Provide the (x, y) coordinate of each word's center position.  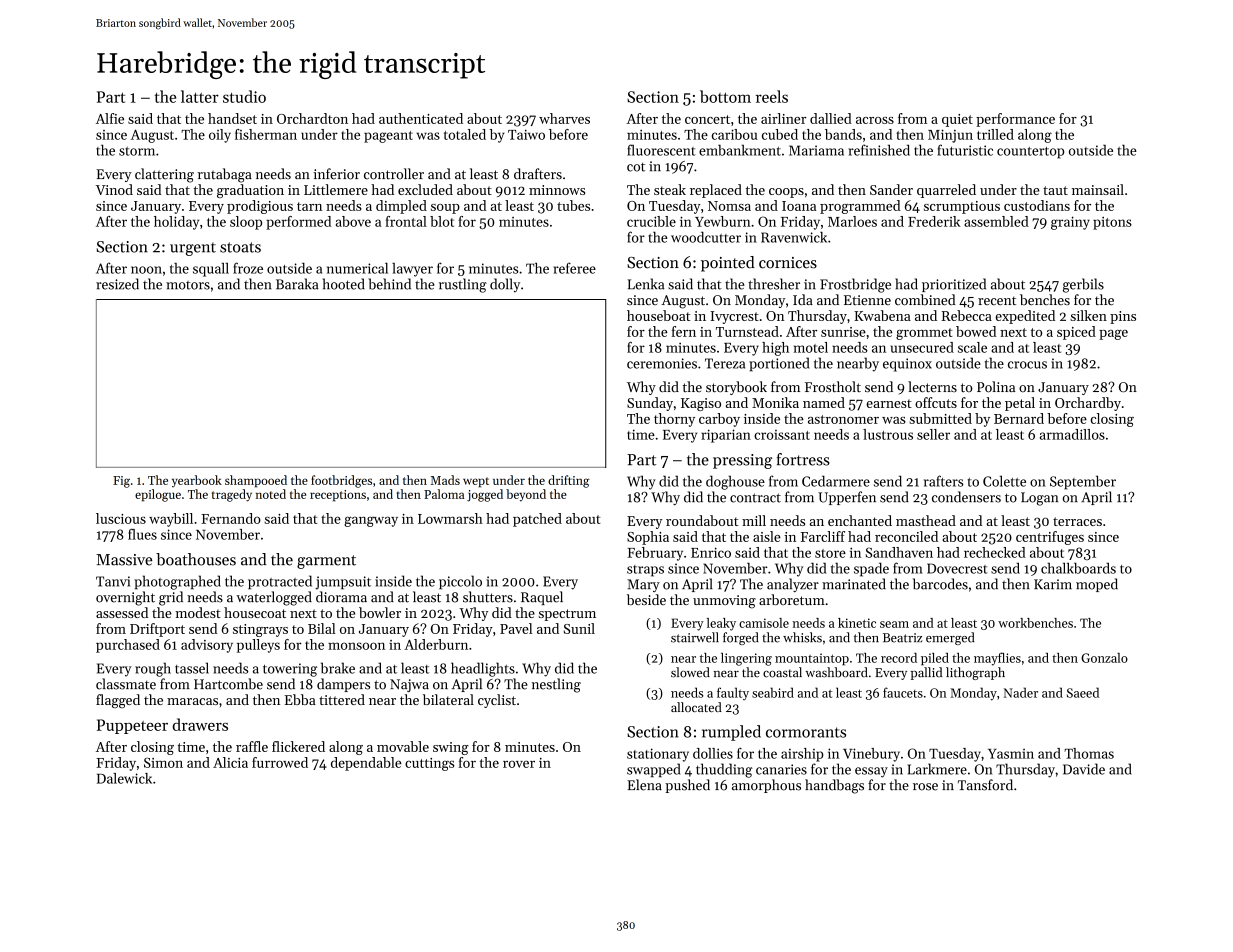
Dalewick (124, 778)
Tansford (985, 785)
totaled (465, 134)
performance (1015, 120)
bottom (725, 96)
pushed (687, 786)
